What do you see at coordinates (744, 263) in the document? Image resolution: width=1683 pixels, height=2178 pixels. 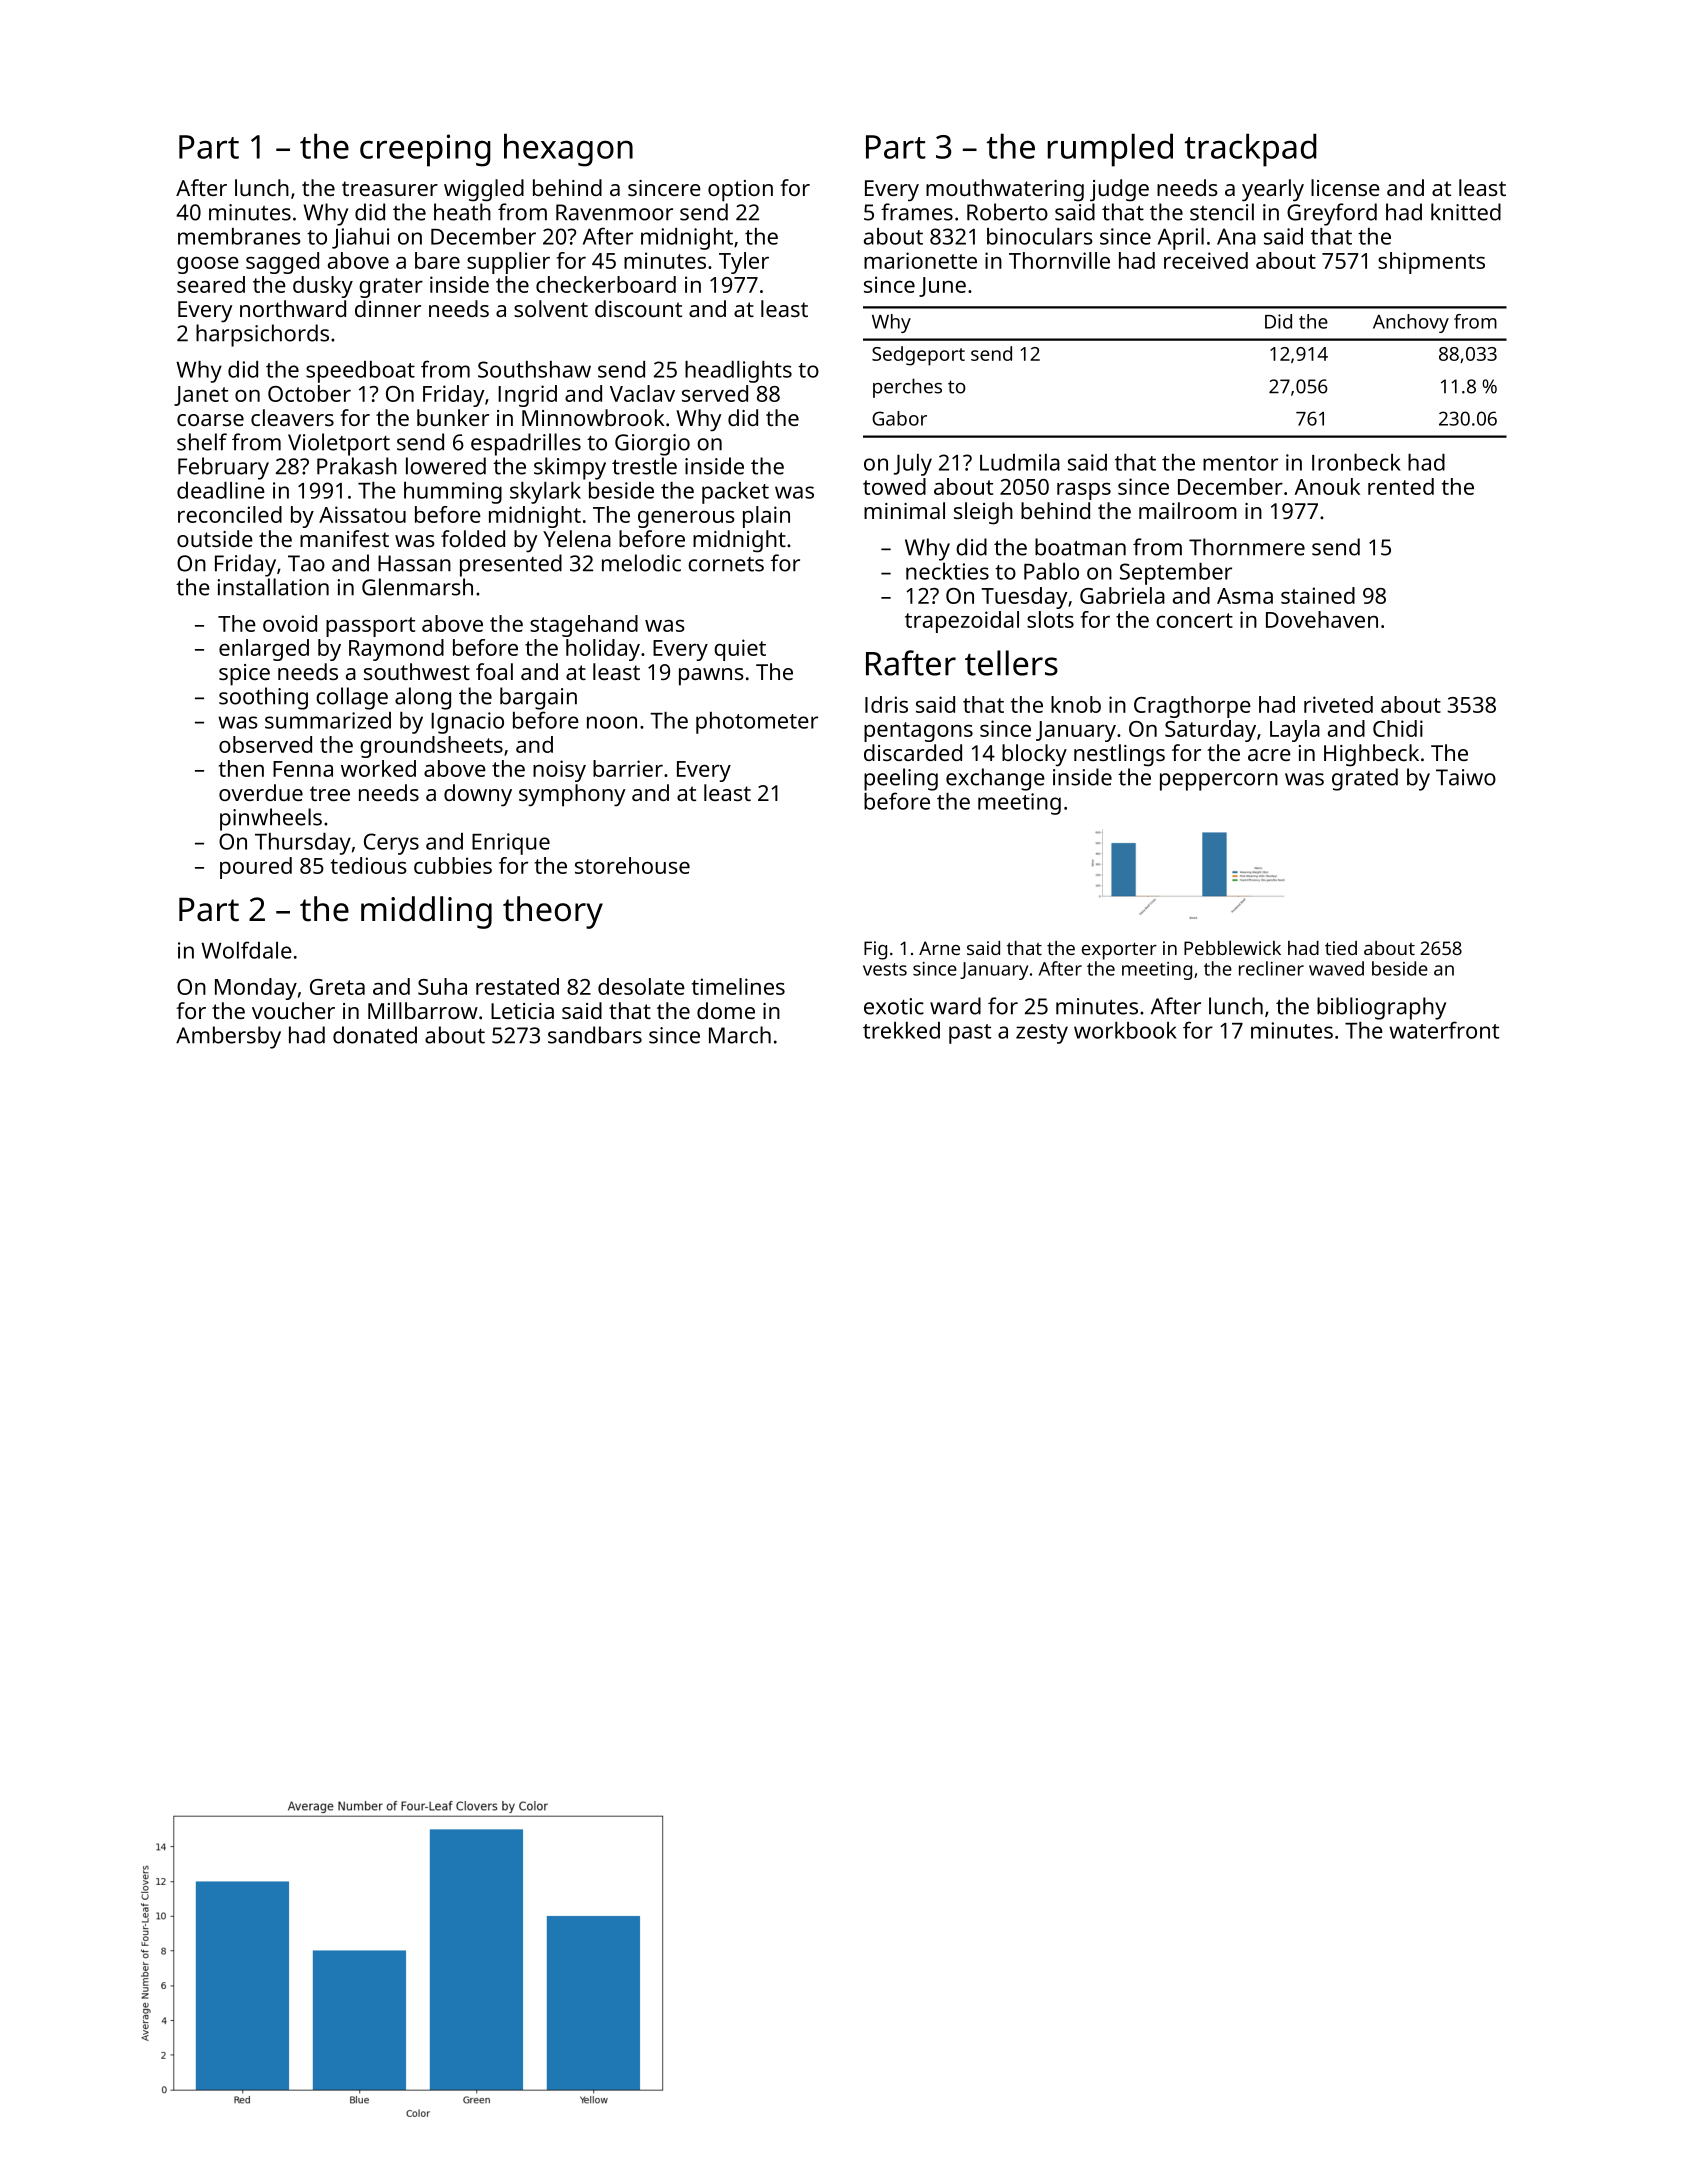 I see `Tyler` at bounding box center [744, 263].
